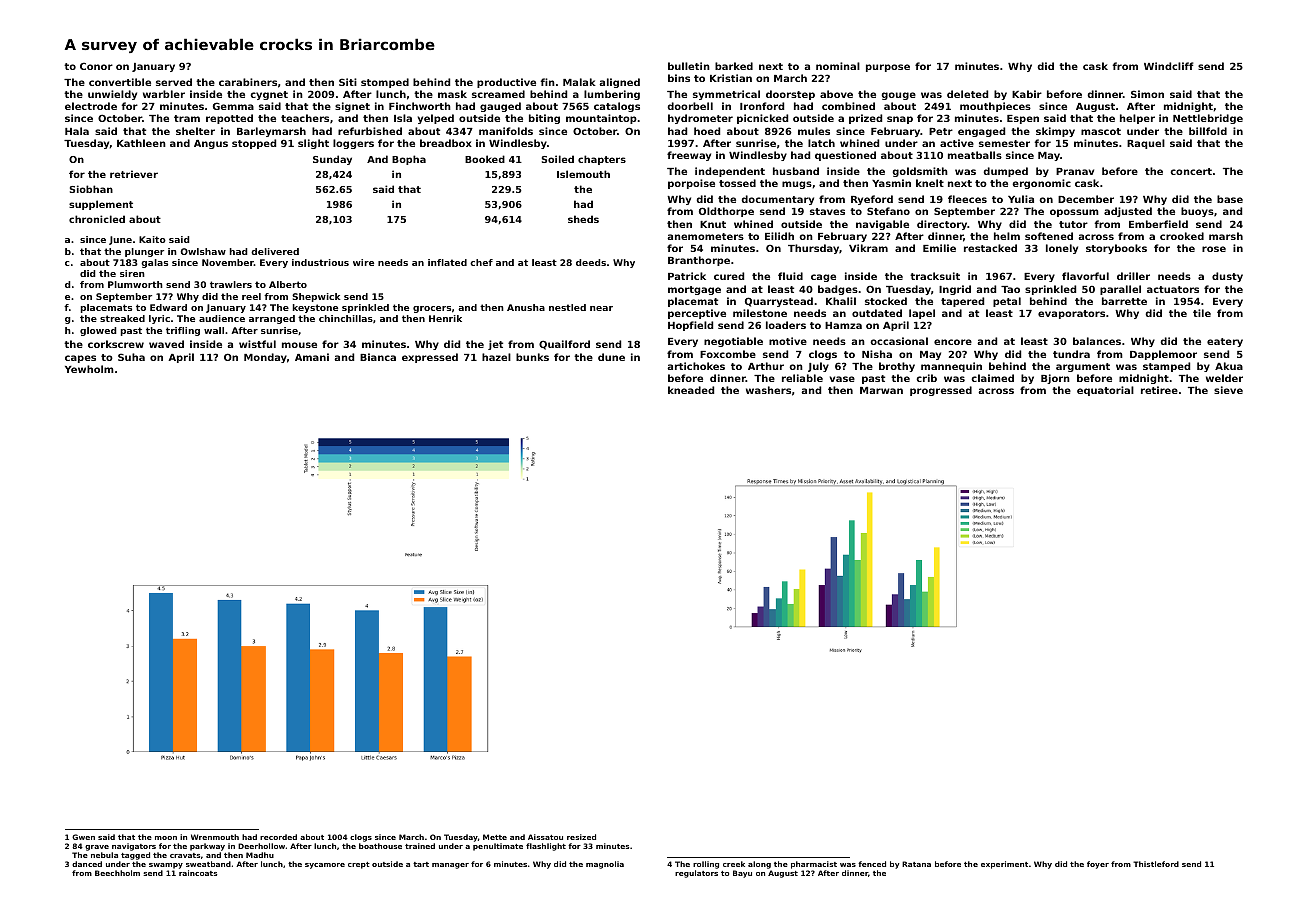 This page has width=1308, height=924. Describe the element at coordinates (1105, 391) in the page. I see `equatorial` at that location.
